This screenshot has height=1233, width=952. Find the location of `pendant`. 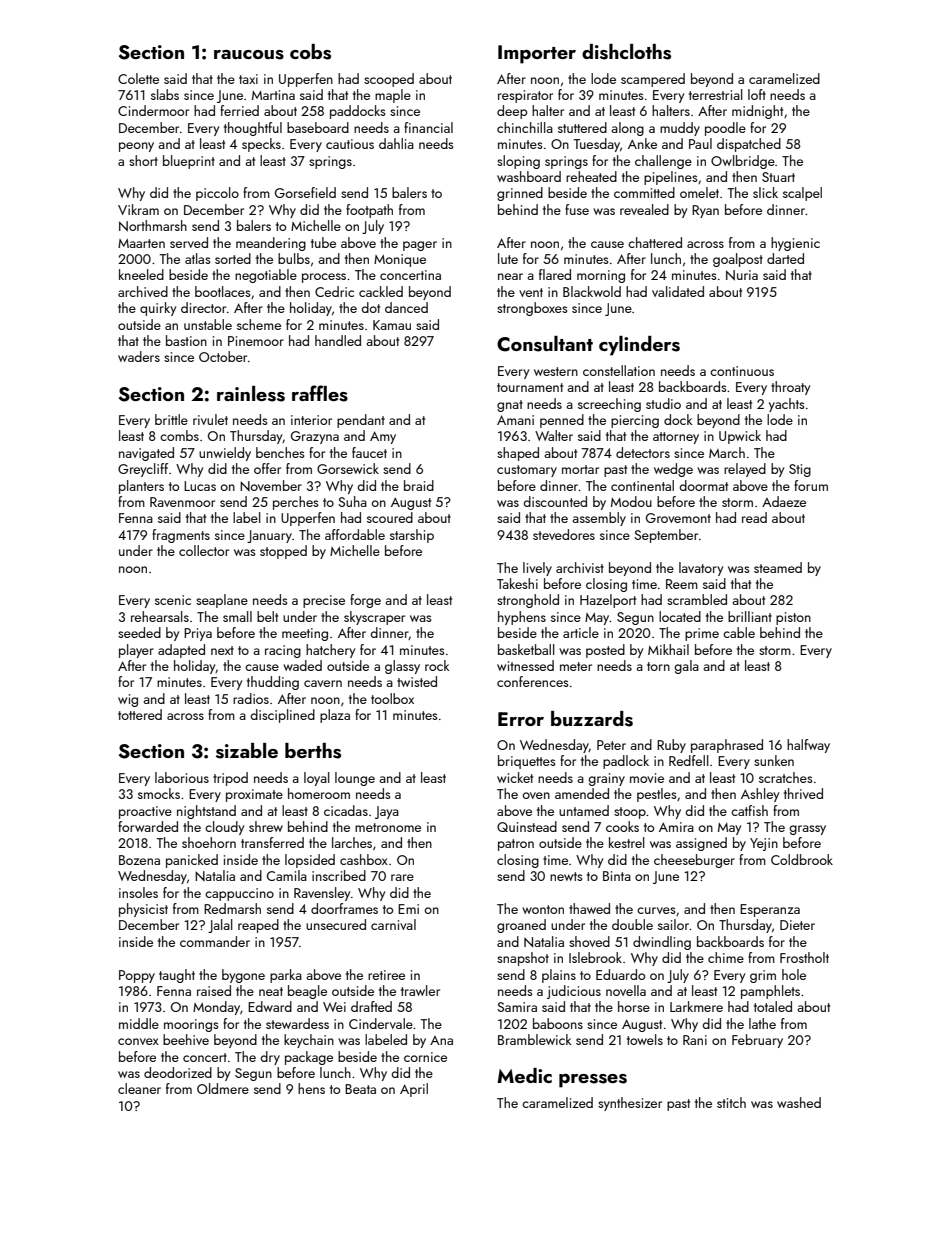

pendant is located at coordinates (361, 421).
